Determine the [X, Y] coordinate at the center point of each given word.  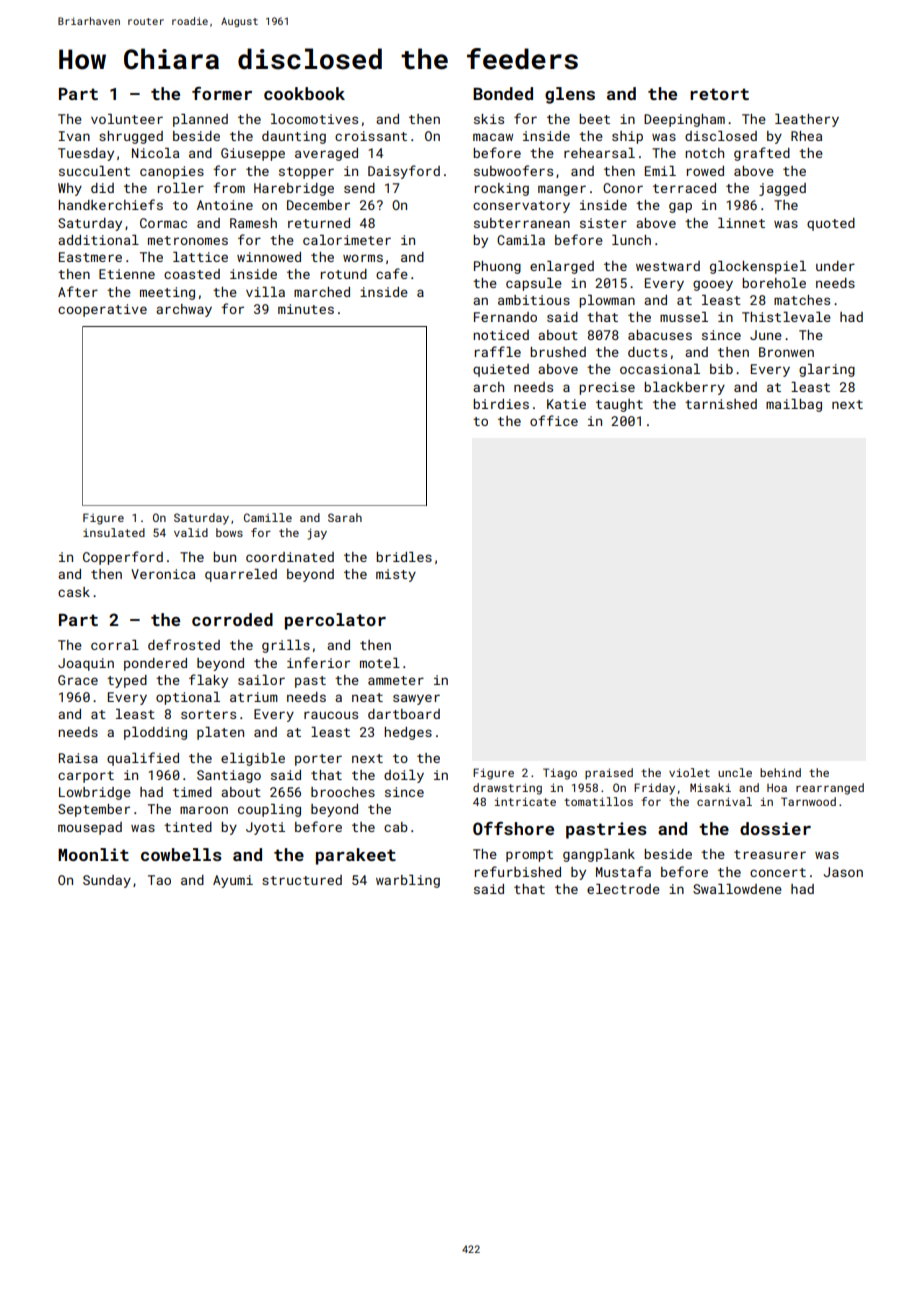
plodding [155, 733]
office [554, 420]
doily [404, 776]
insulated [114, 532]
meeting [167, 293]
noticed [501, 335]
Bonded [503, 93]
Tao [159, 880]
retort [719, 94]
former [222, 93]
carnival [724, 801]
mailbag [794, 405]
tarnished [721, 404]
